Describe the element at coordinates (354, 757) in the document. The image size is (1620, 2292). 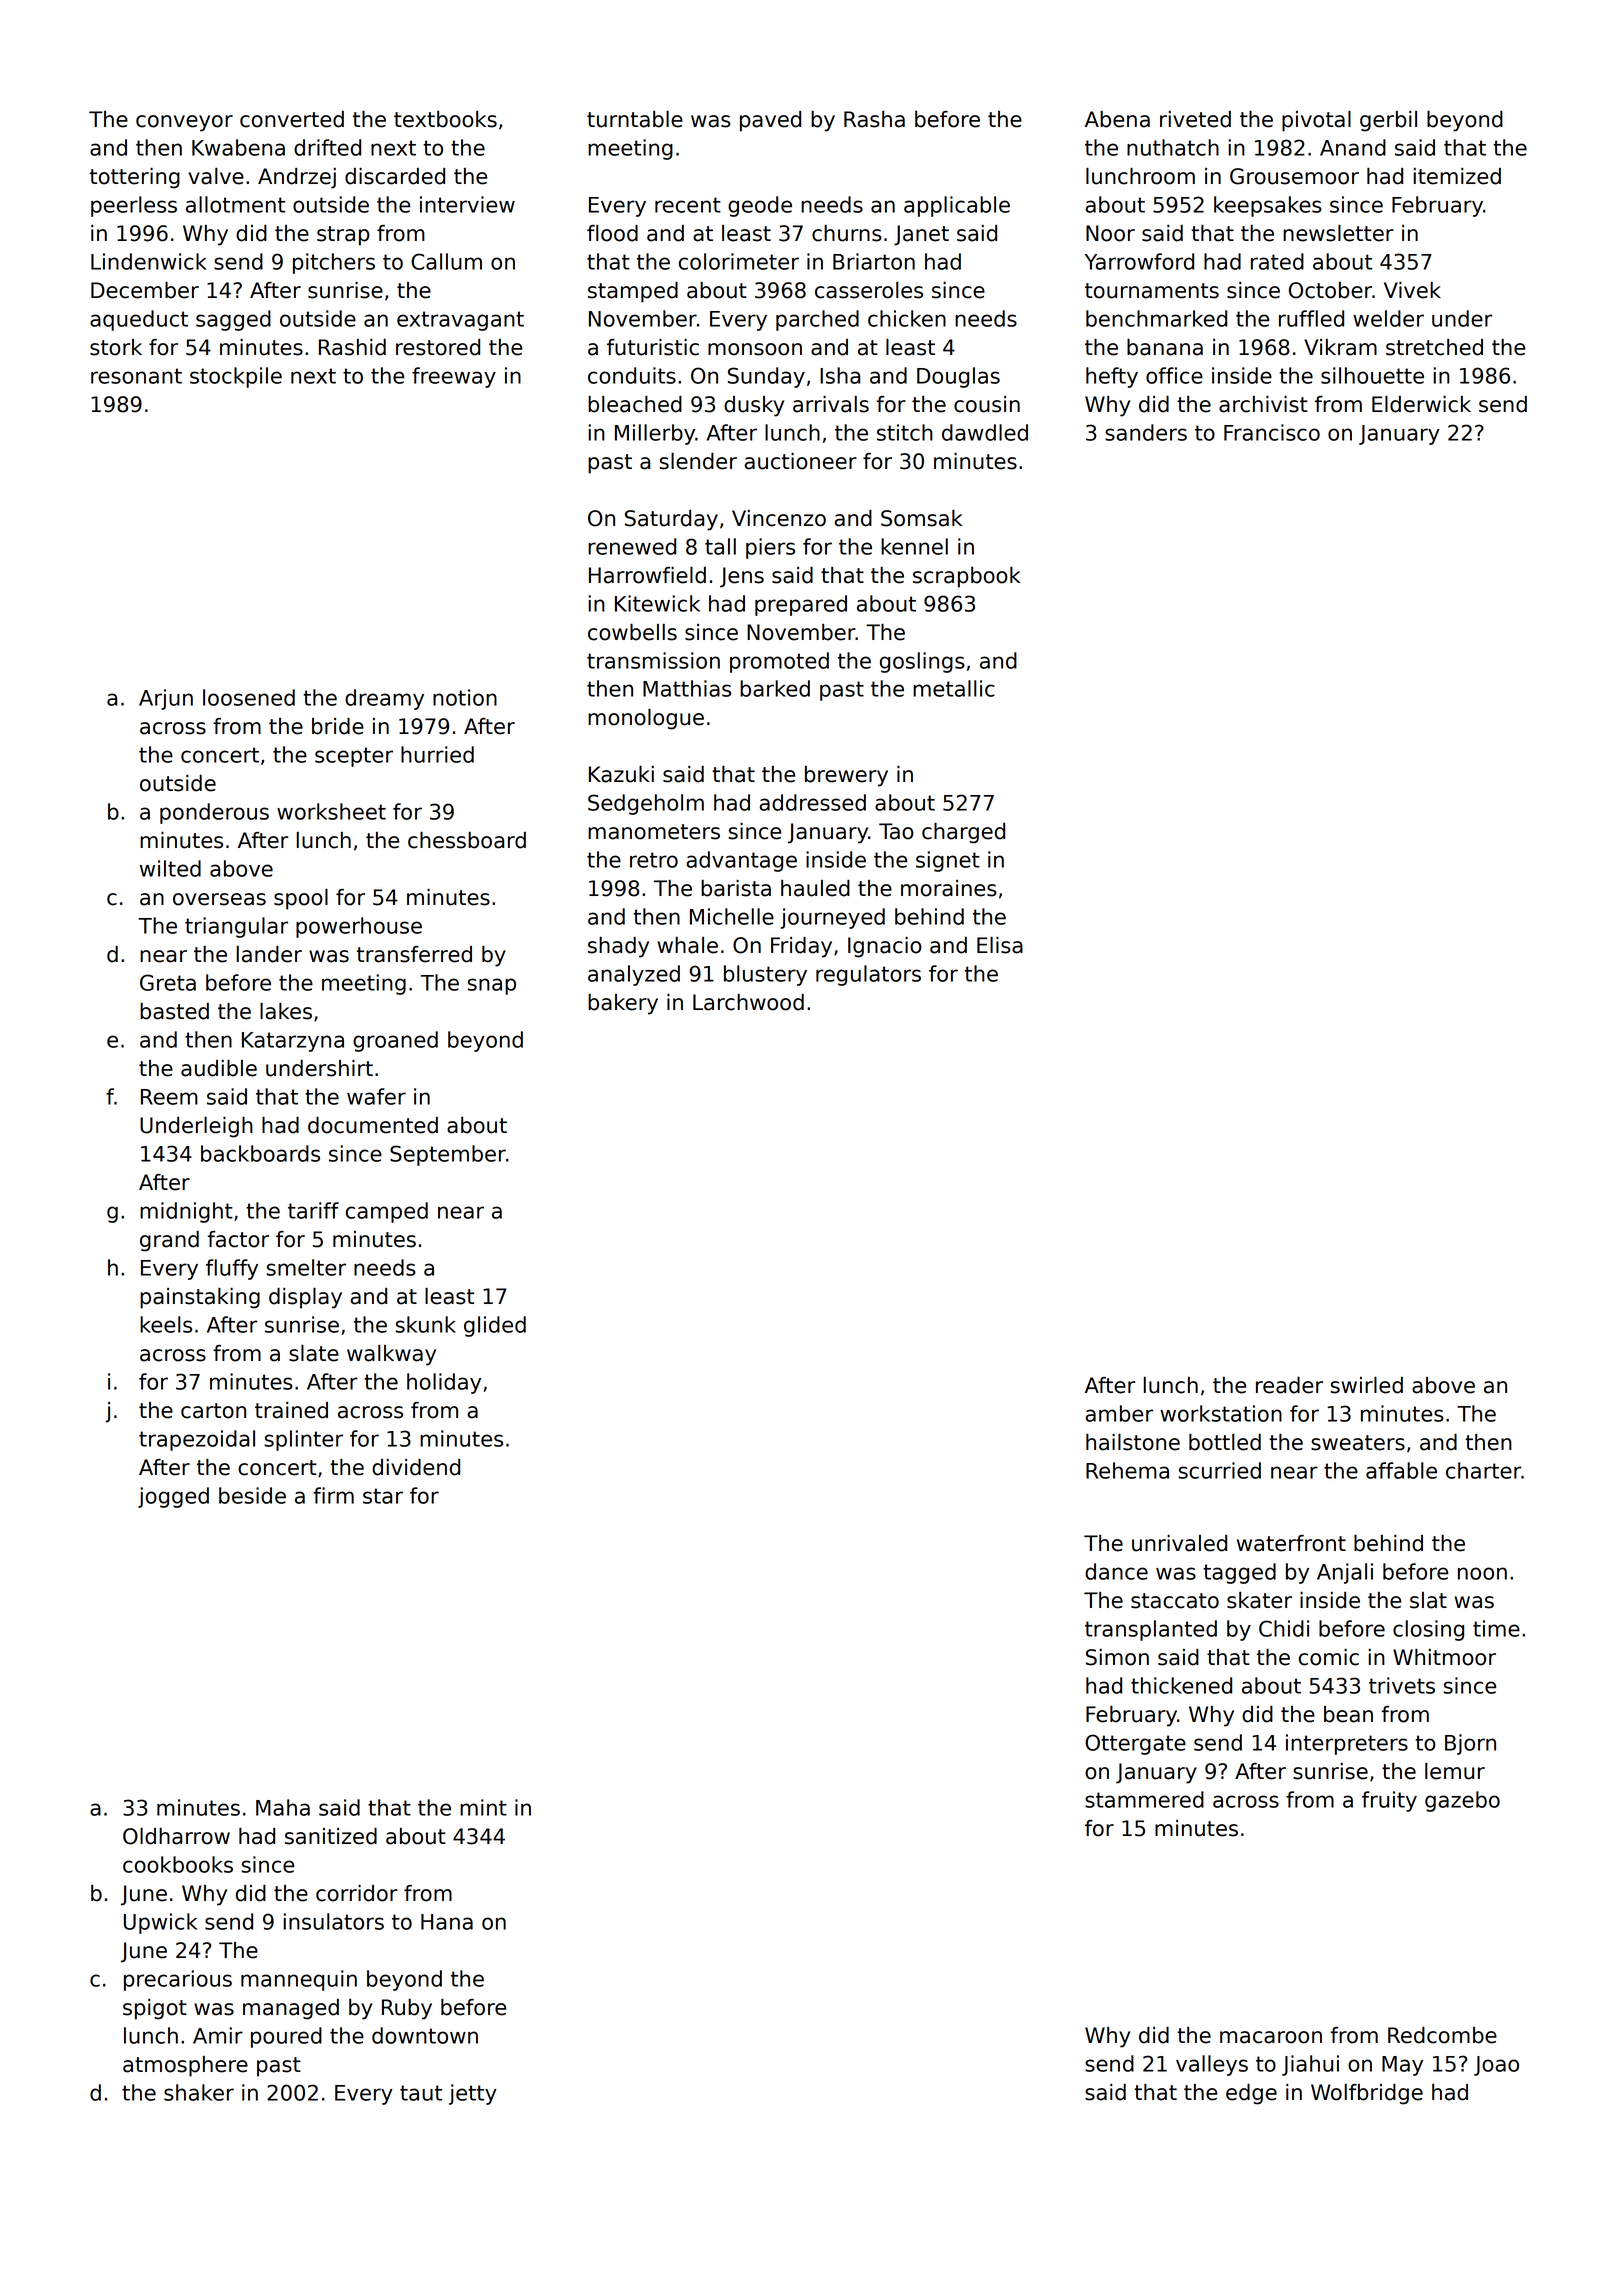
I see `scepter` at that location.
